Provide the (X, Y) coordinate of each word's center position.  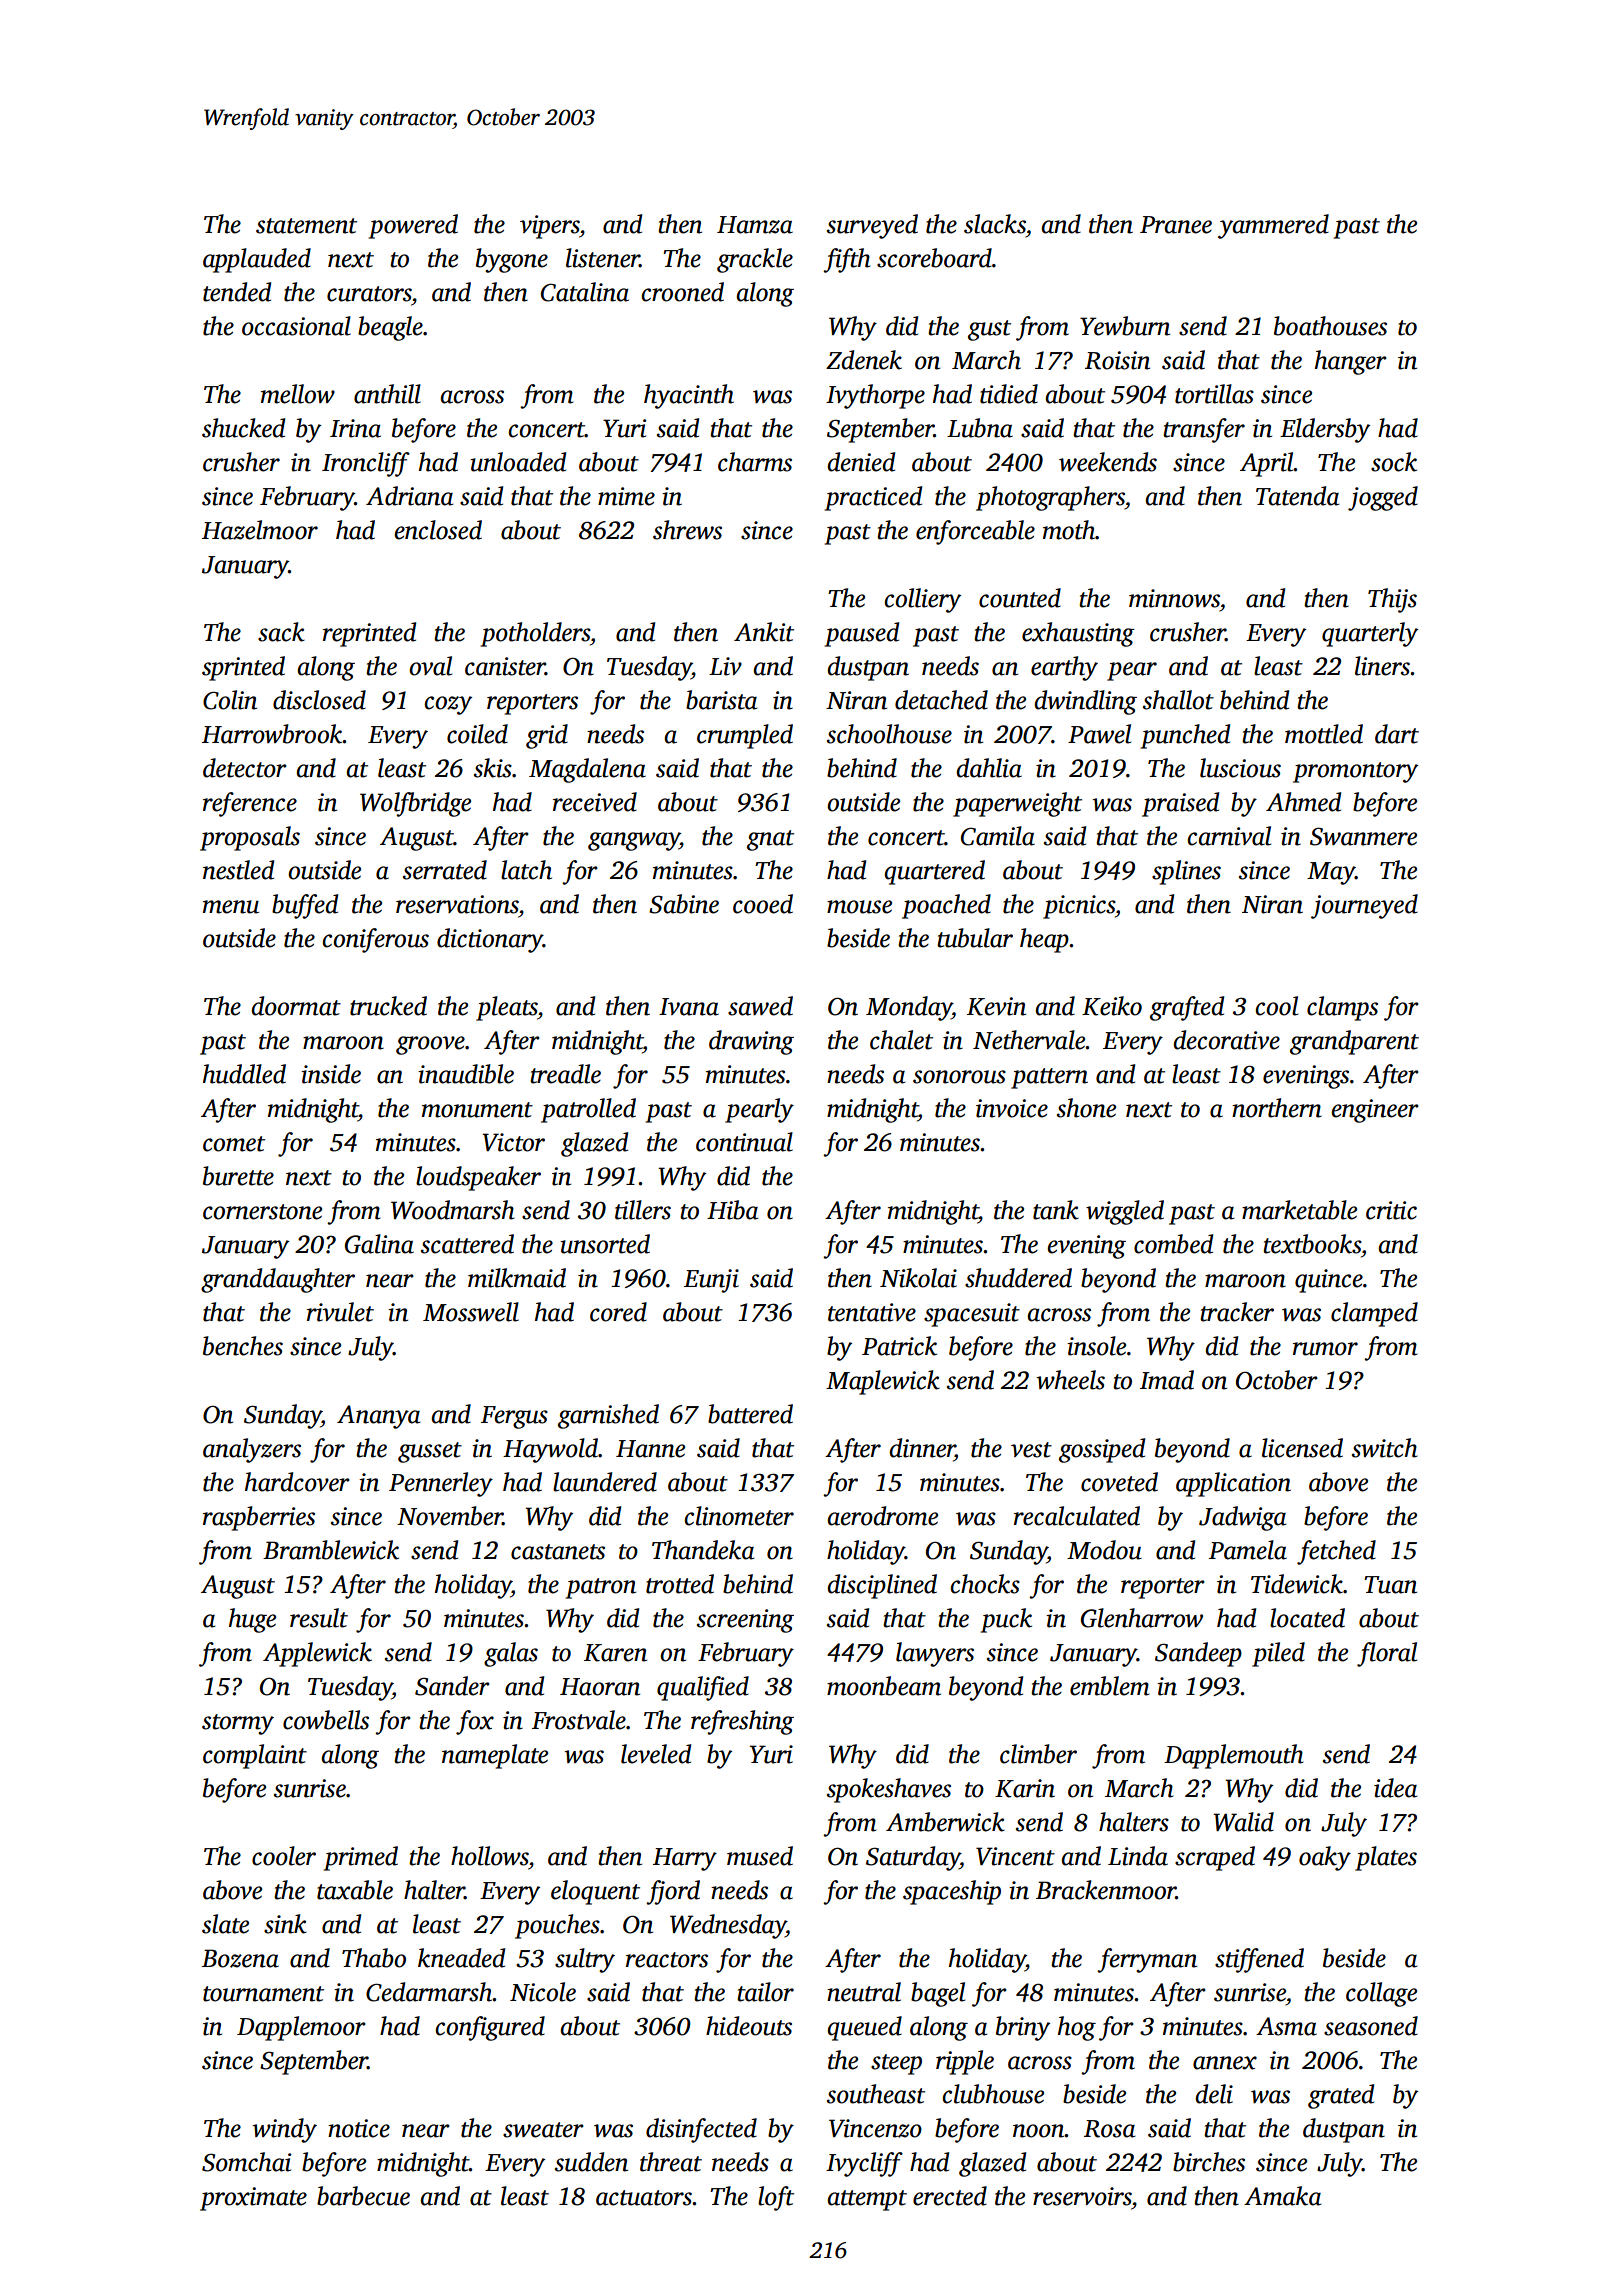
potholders (535, 634)
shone (1086, 1108)
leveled (656, 1754)
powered (413, 226)
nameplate (495, 1756)
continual (744, 1142)
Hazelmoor (260, 530)
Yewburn (1125, 326)
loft (776, 2198)
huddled (244, 1074)
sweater (543, 2130)
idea (1396, 1788)
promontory (1355, 772)
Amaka (1283, 2196)
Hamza (755, 225)
